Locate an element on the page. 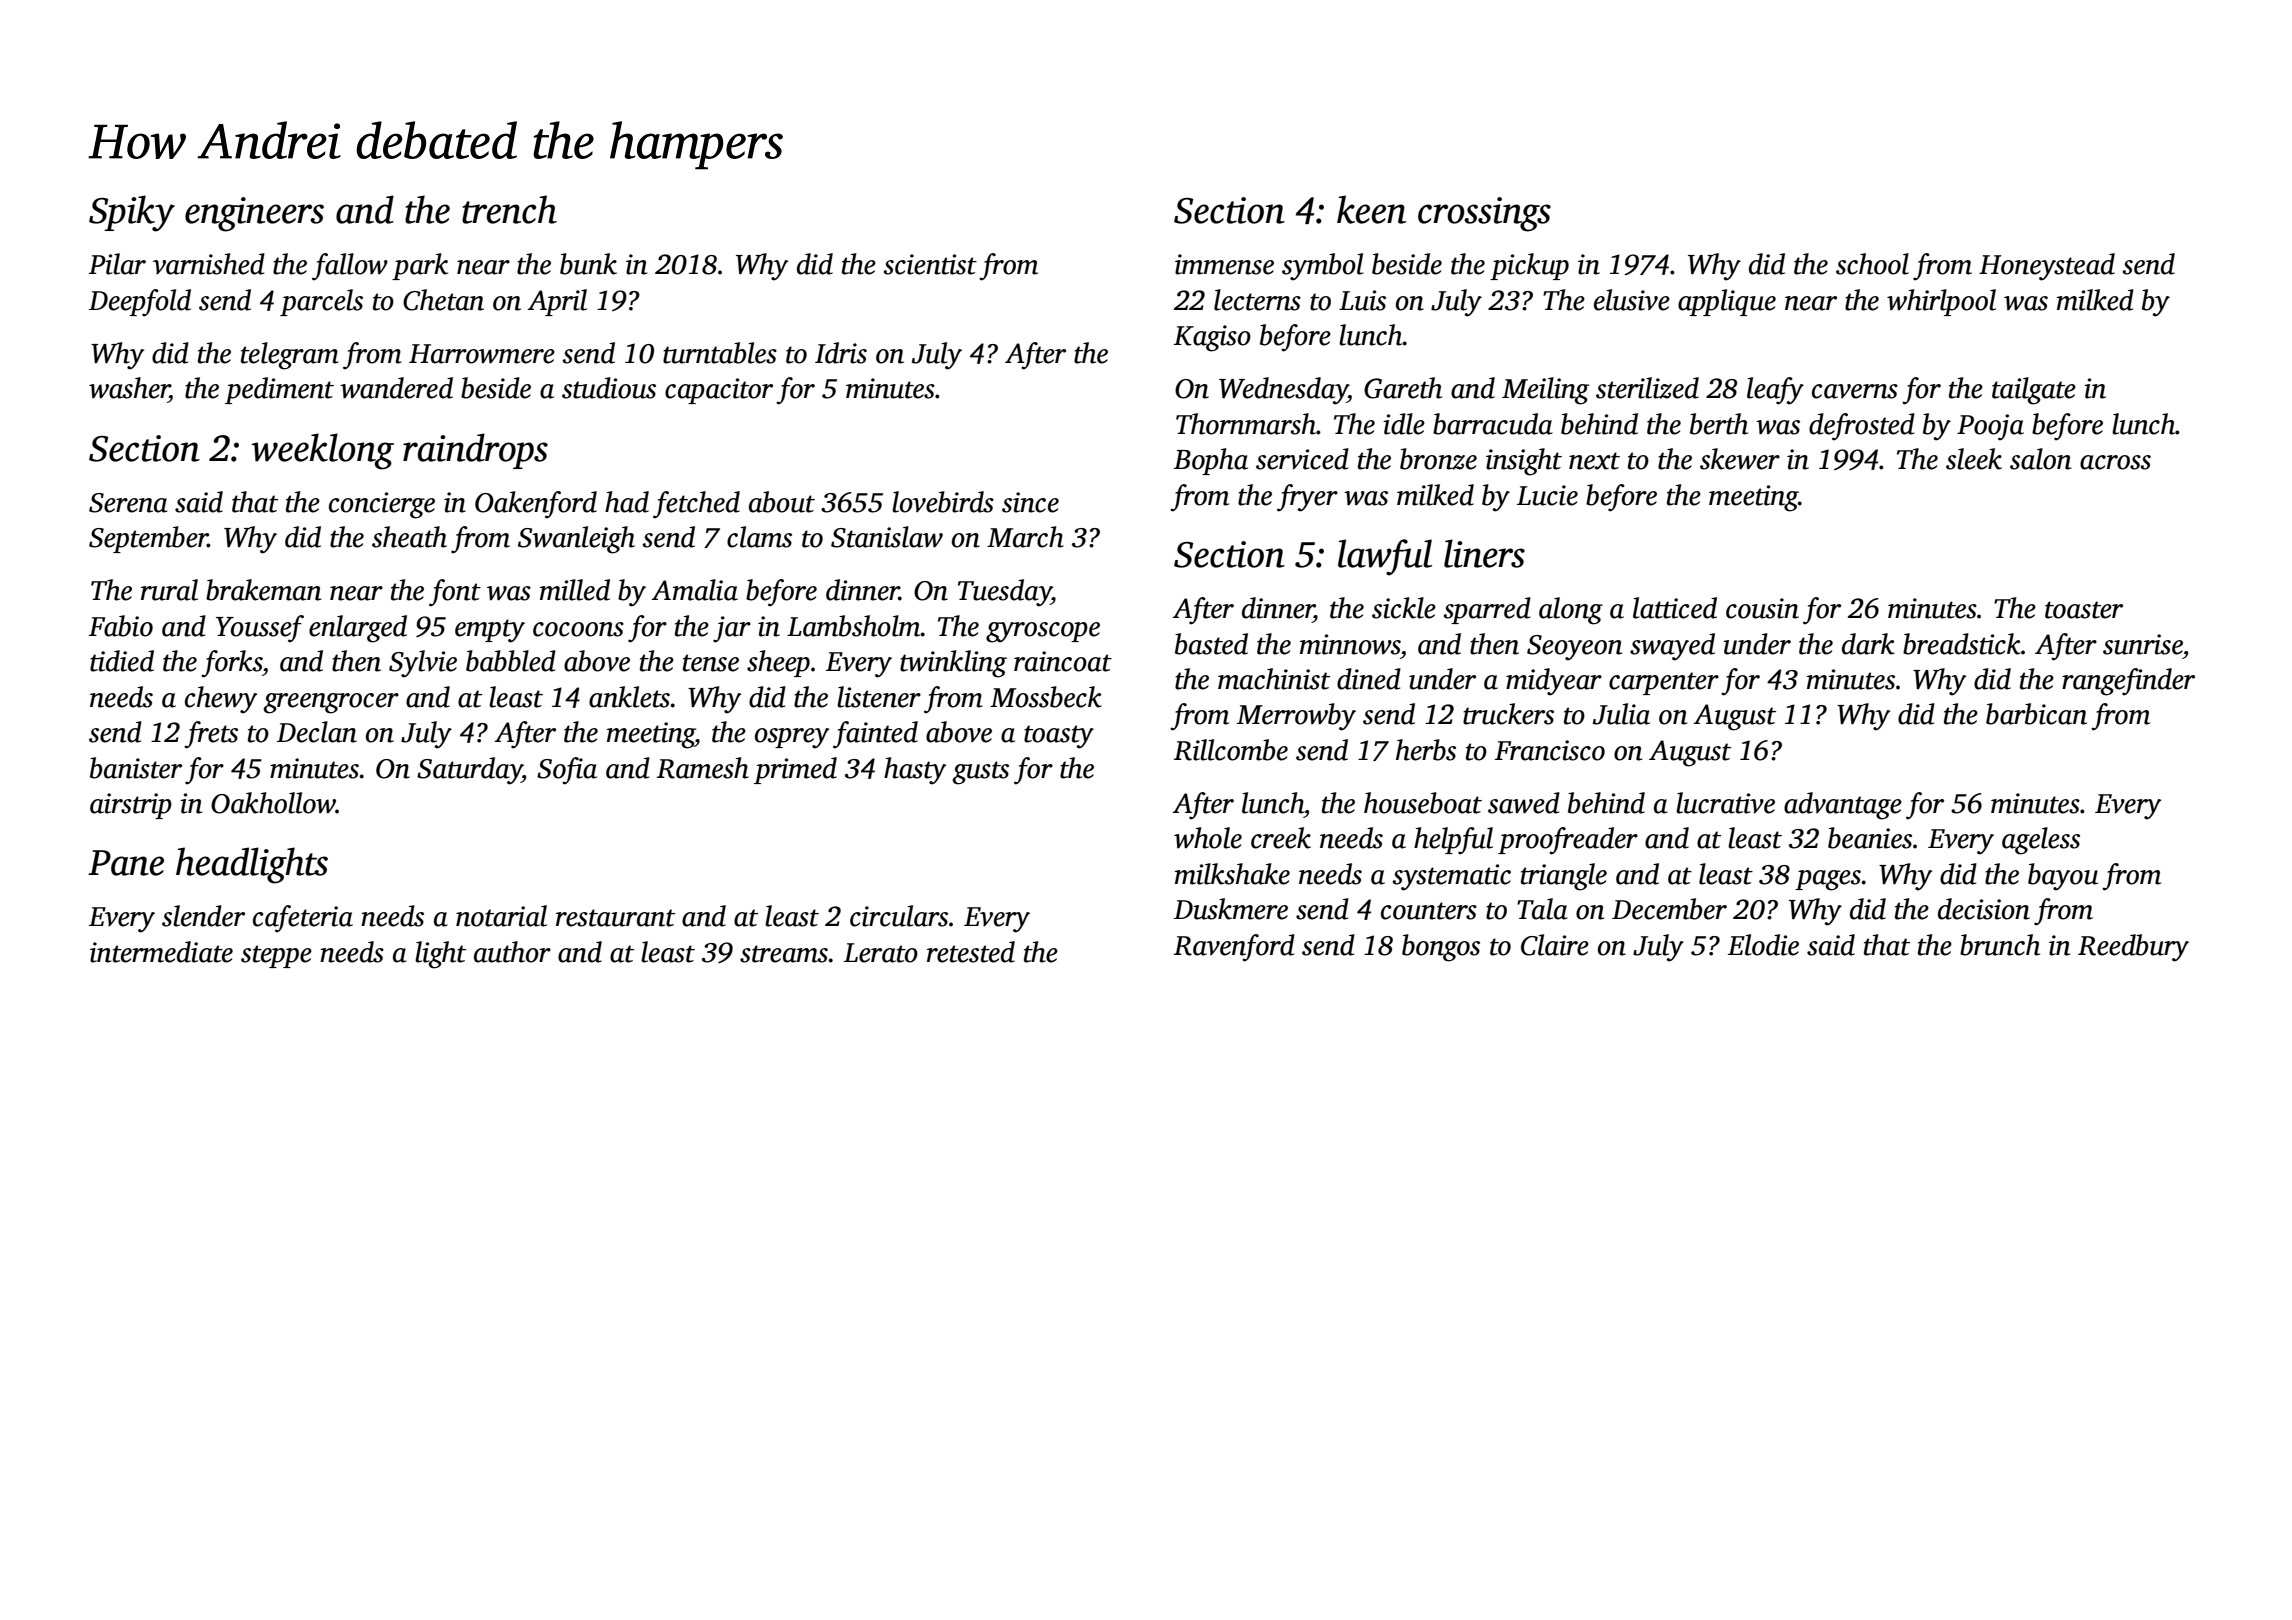 Image resolution: width=2292 pixels, height=1620 pixels. Honeystead is located at coordinates (2047, 267).
